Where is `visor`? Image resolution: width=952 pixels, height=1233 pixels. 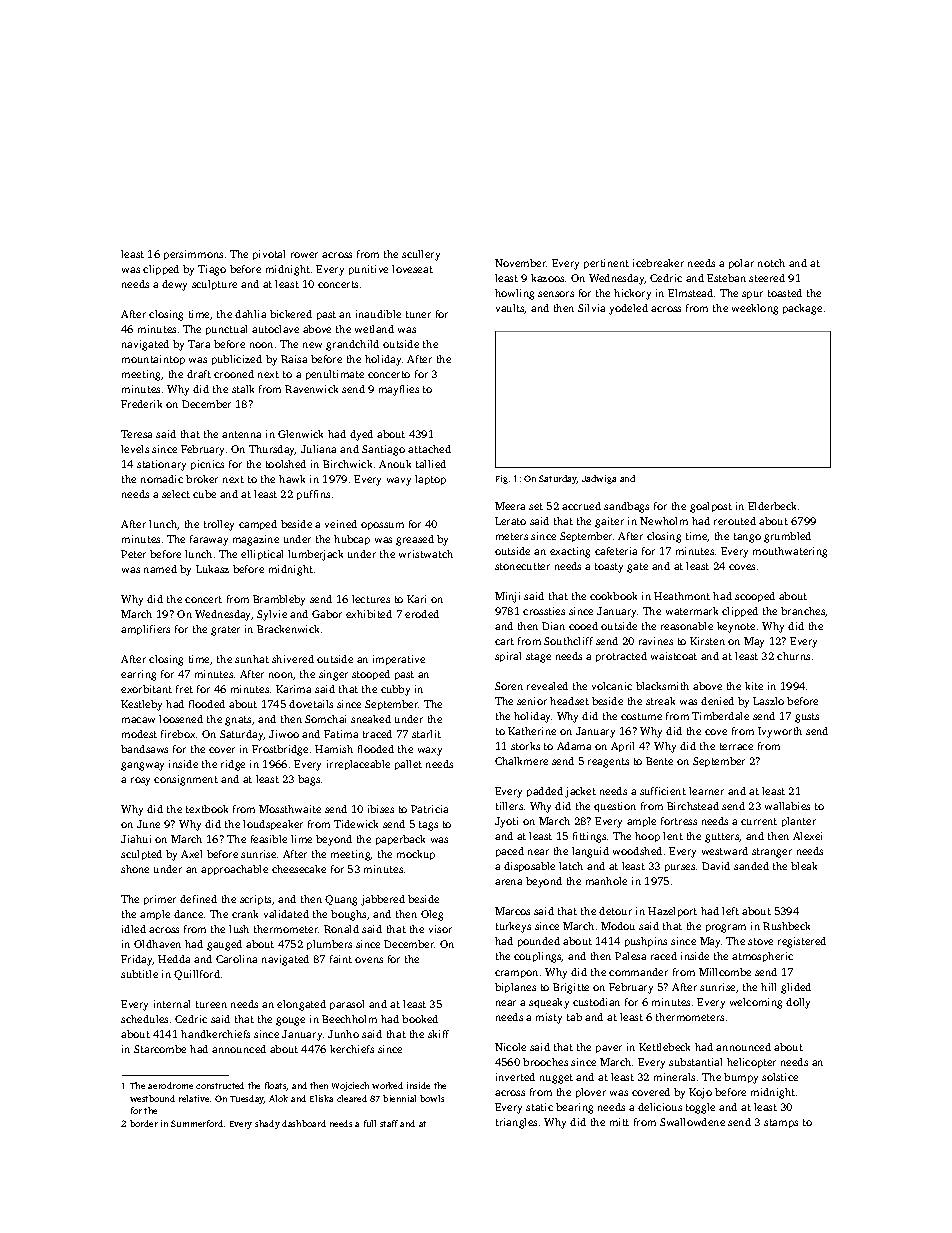 visor is located at coordinates (440, 929).
